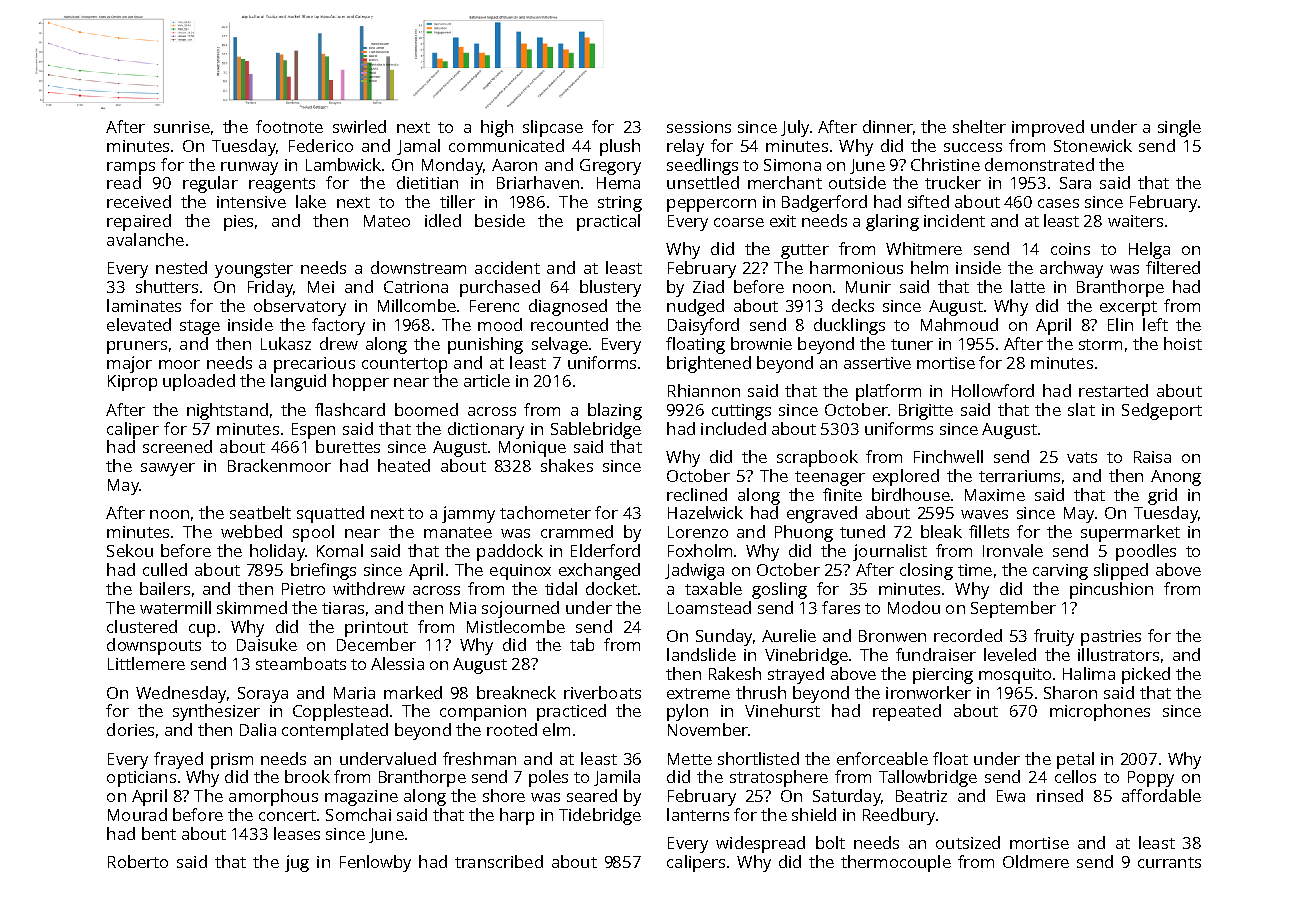  I want to click on diagnosed, so click(568, 307).
